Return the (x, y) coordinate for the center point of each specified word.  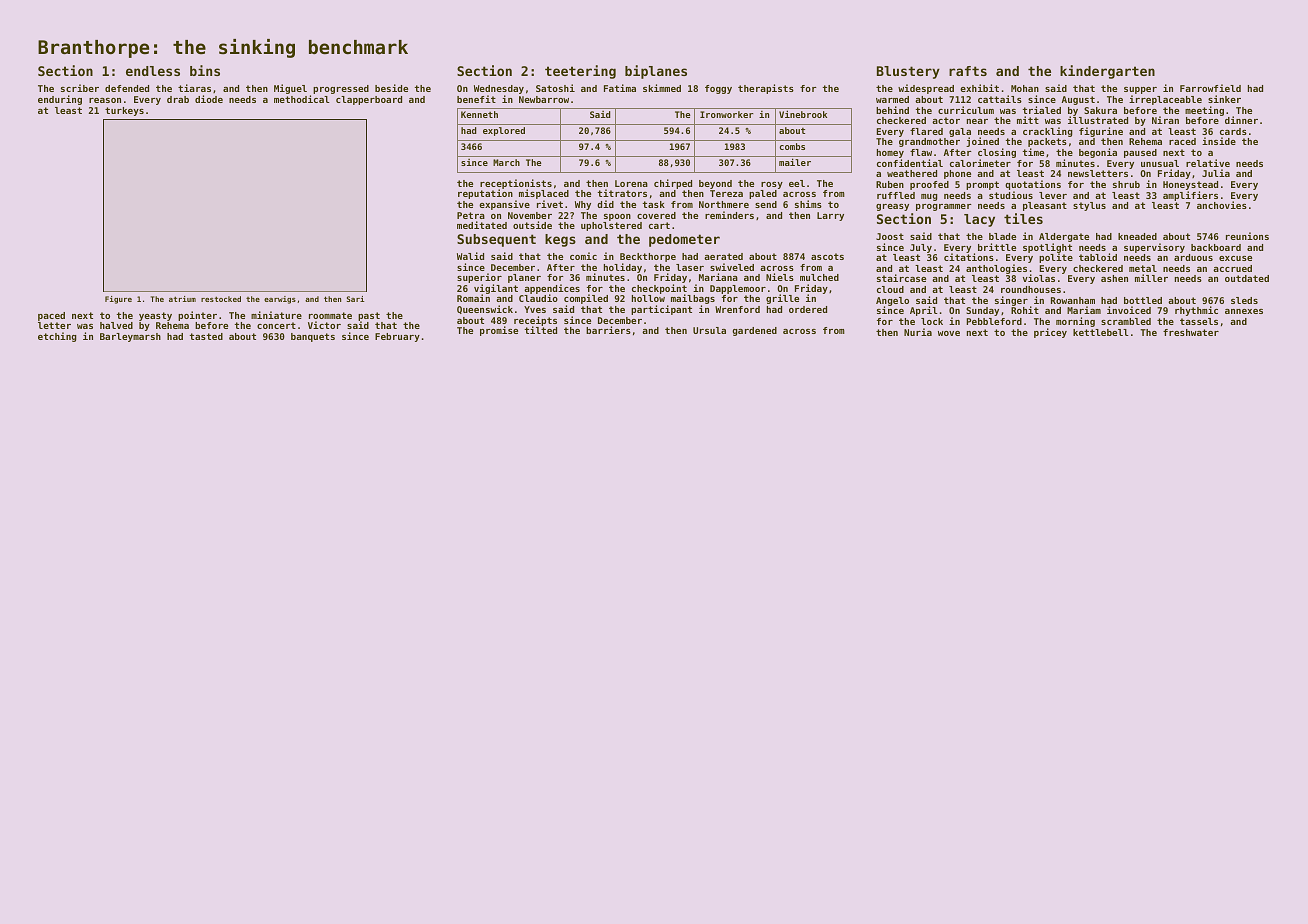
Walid (470, 256)
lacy (979, 220)
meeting (1204, 111)
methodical (302, 99)
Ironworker (726, 114)
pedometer (684, 240)
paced (51, 316)
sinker (1224, 99)
